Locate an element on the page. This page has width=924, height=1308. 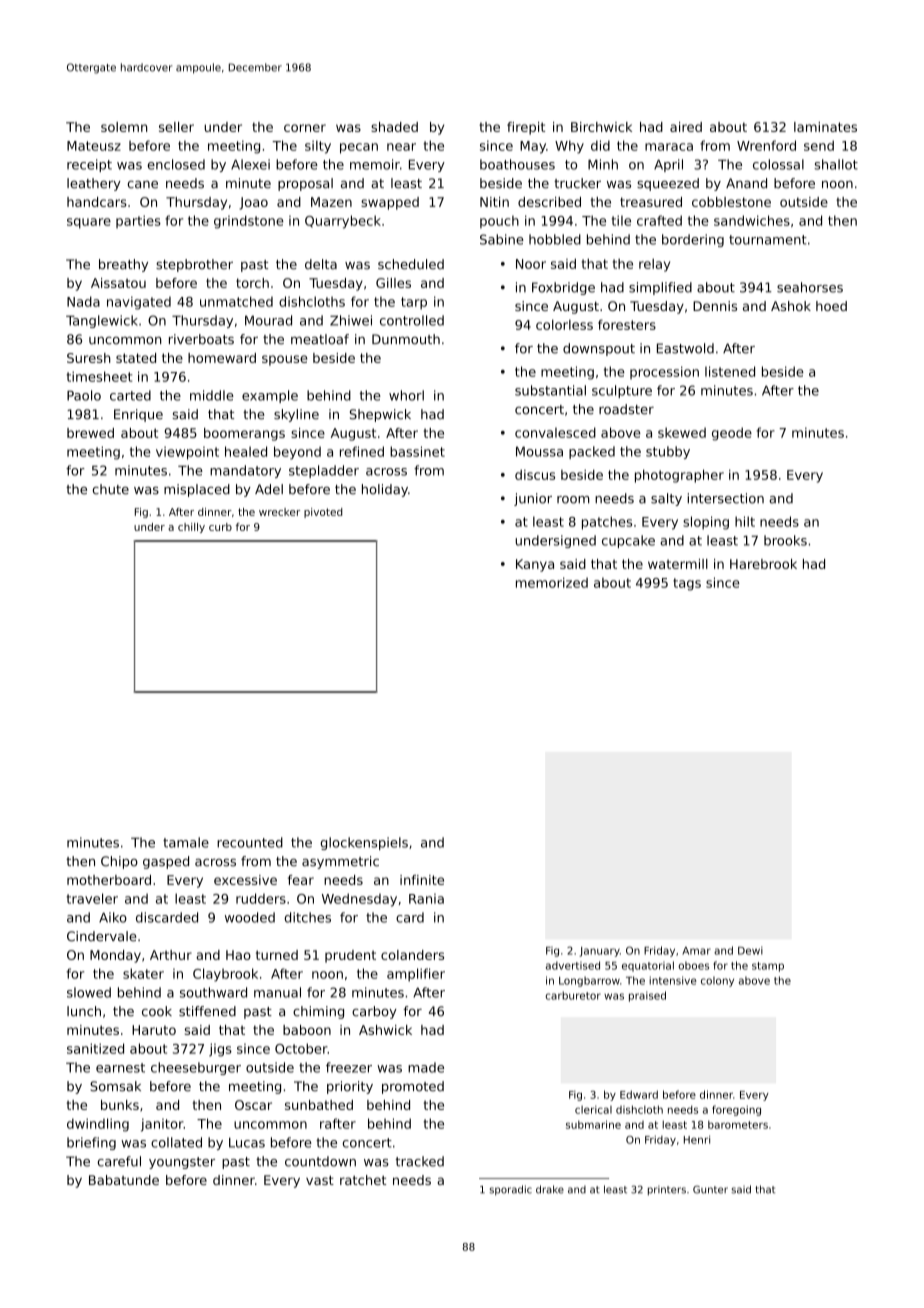
tags is located at coordinates (687, 584).
